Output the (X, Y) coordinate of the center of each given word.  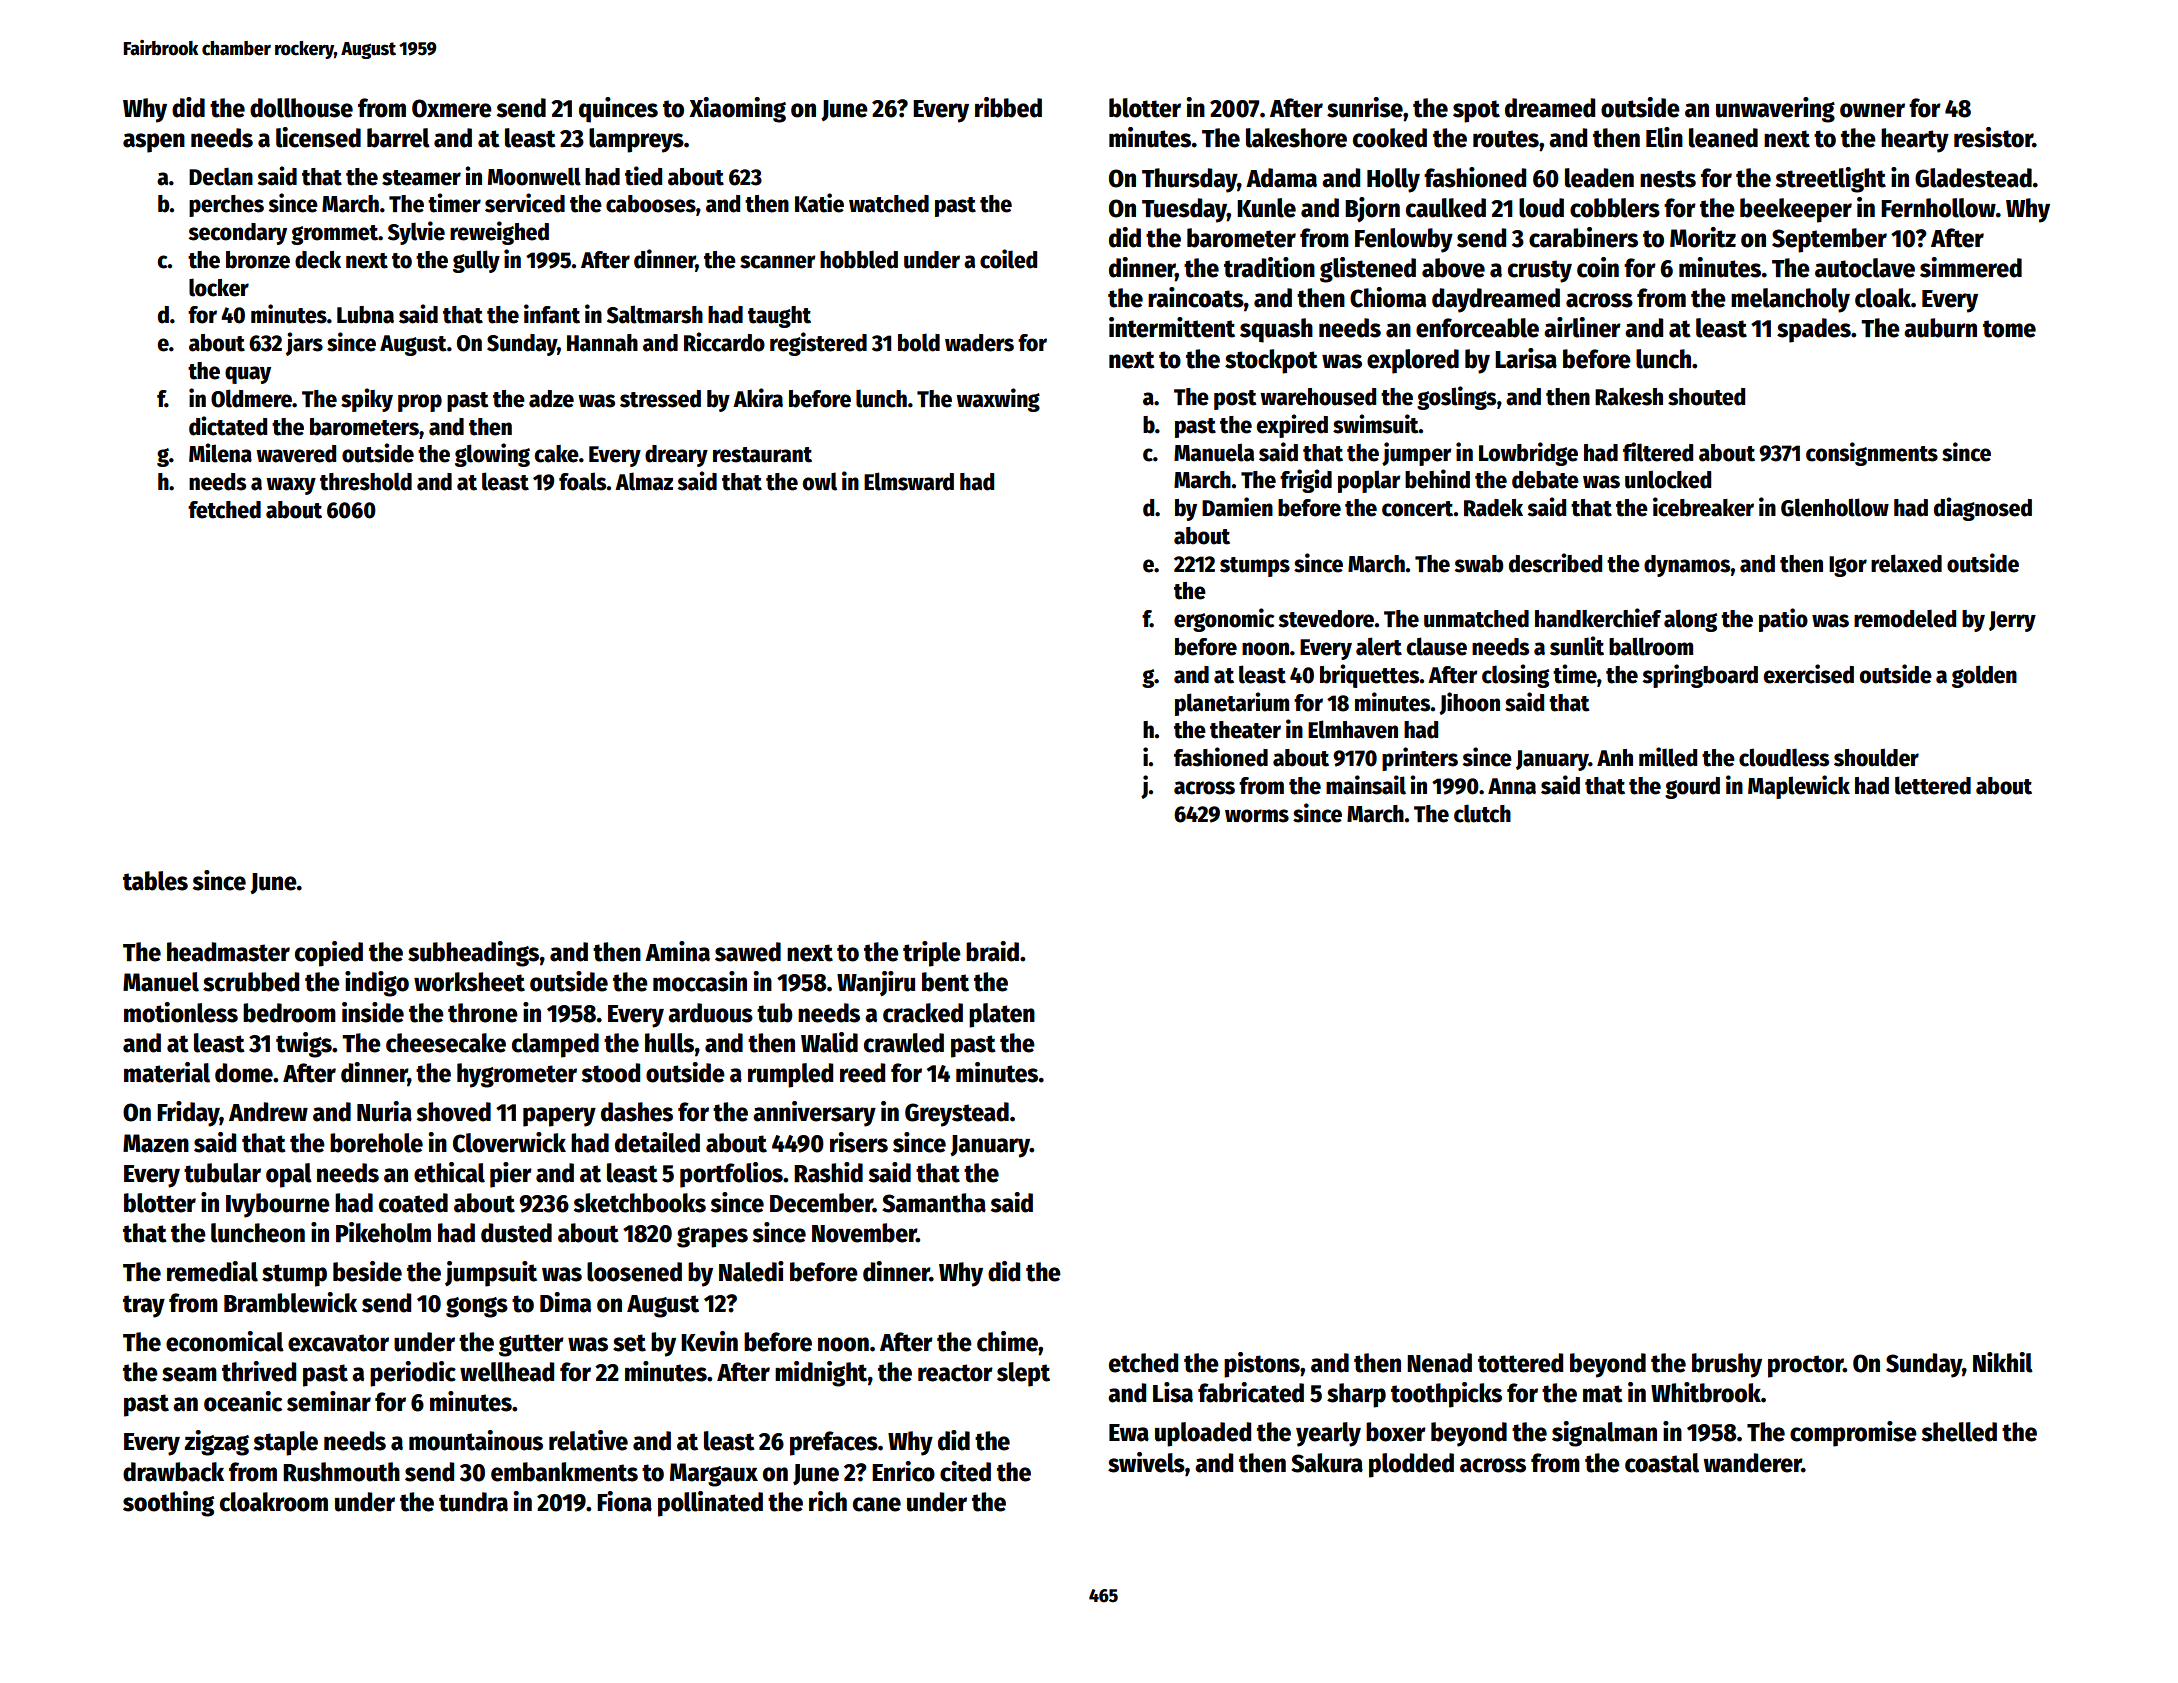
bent (945, 982)
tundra (473, 1502)
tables (155, 881)
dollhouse (301, 108)
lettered (1933, 785)
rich (828, 1501)
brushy (1727, 1365)
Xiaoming (737, 110)
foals (583, 481)
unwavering (1775, 110)
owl (820, 481)
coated (413, 1203)
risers (859, 1142)
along (1690, 620)
